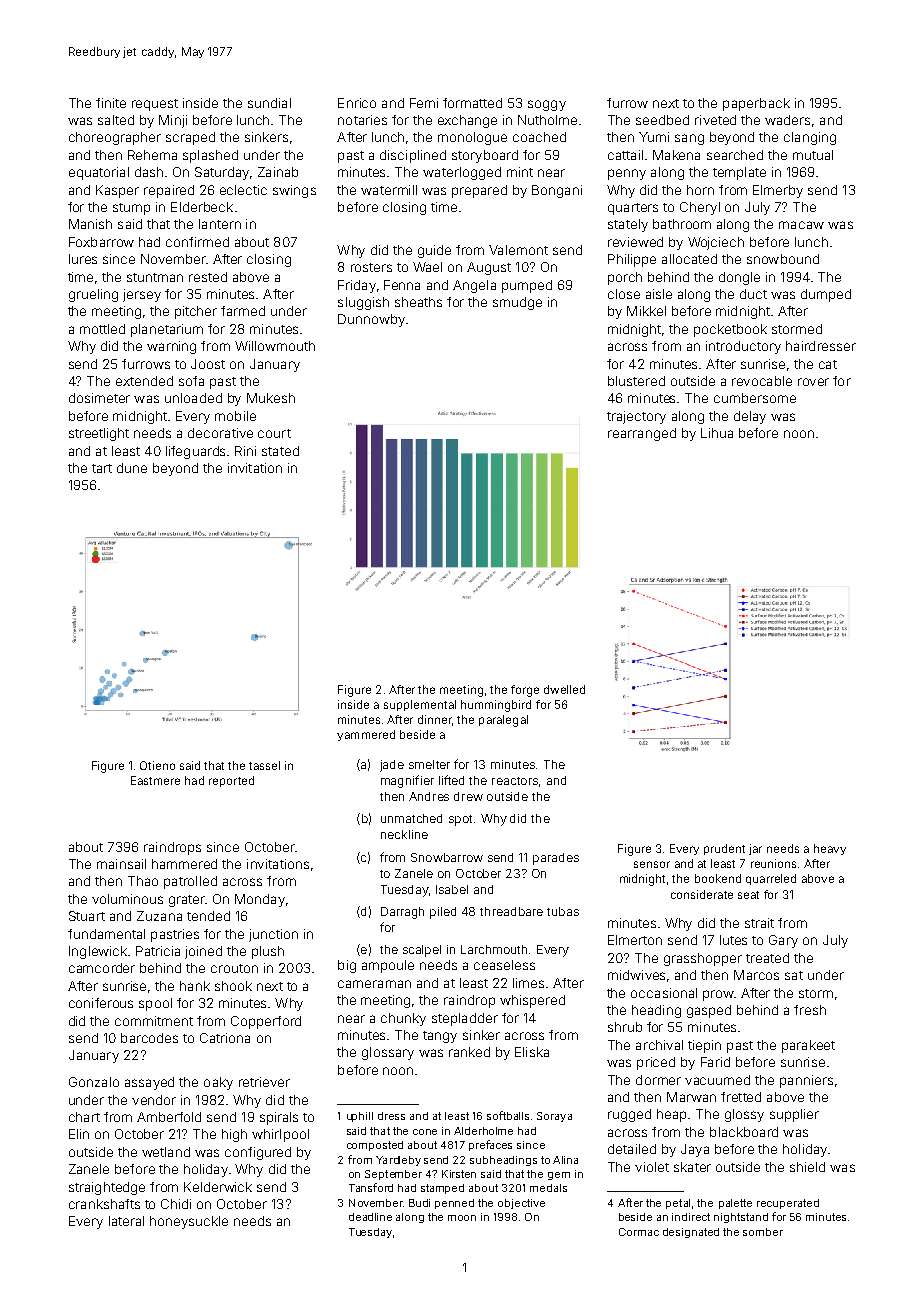  I want to click on yammered, so click(366, 735).
